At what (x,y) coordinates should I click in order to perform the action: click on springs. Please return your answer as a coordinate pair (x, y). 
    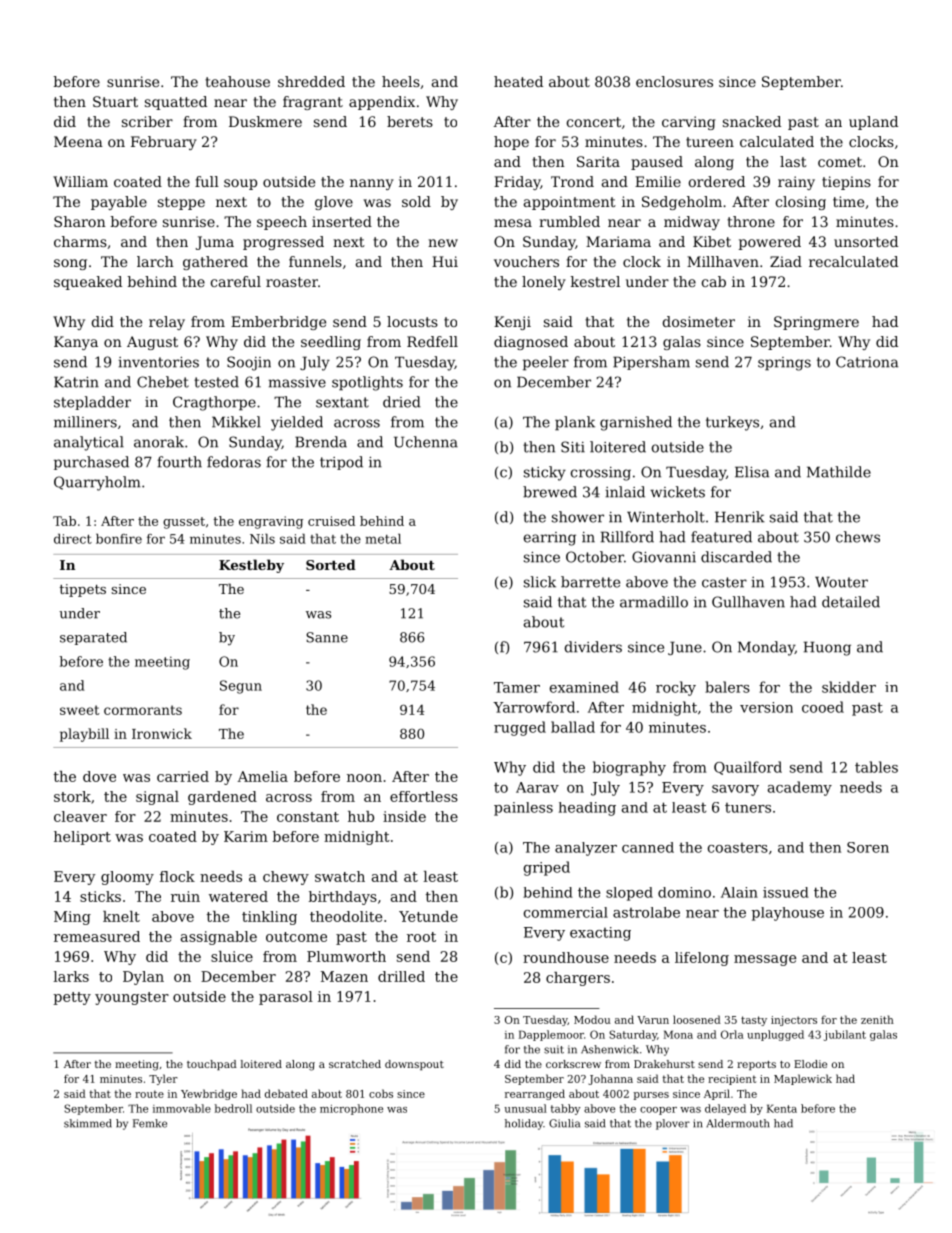
    Looking at the image, I should click on (784, 364).
